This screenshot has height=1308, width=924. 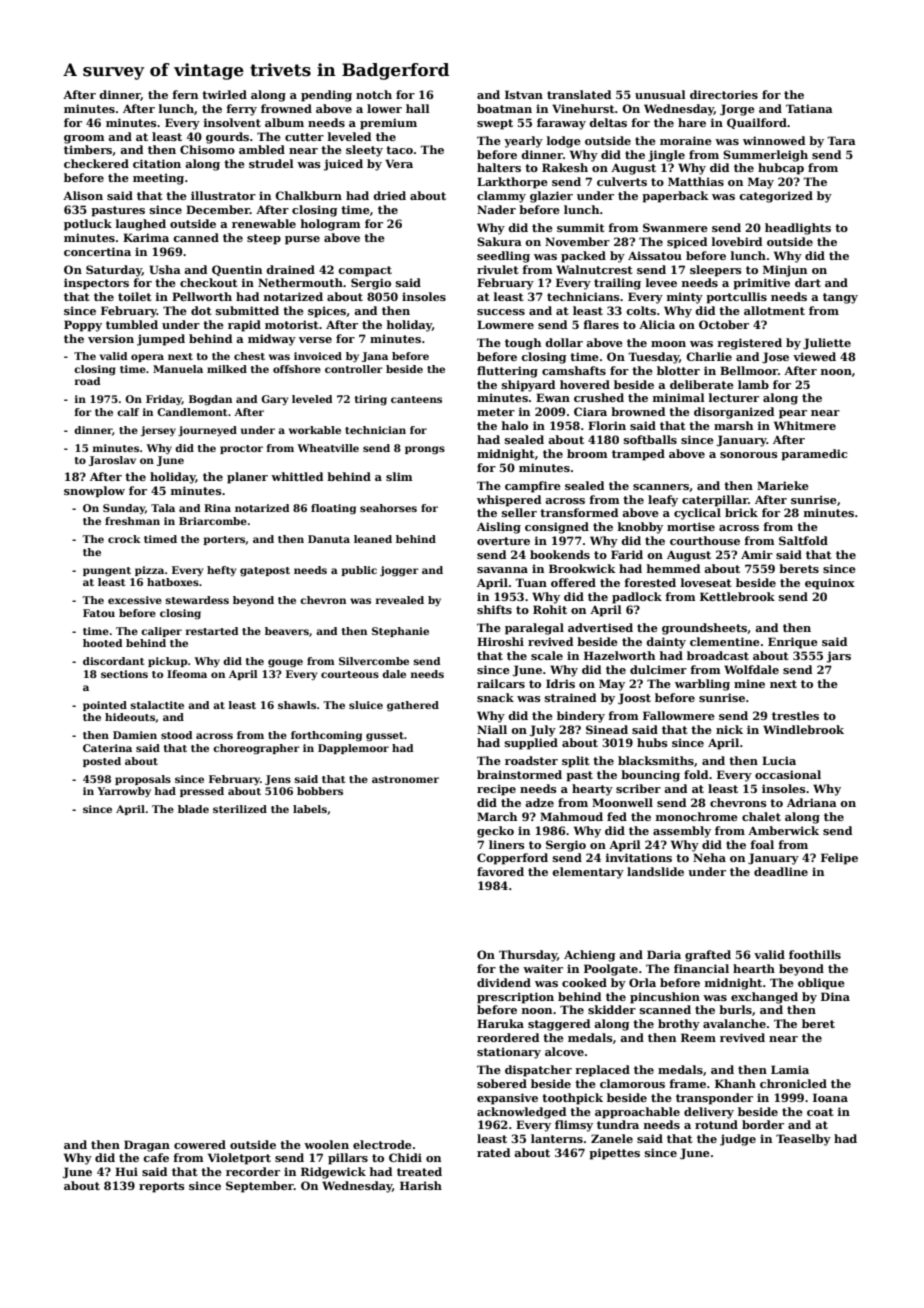 What do you see at coordinates (365, 271) in the screenshot?
I see `compact` at bounding box center [365, 271].
